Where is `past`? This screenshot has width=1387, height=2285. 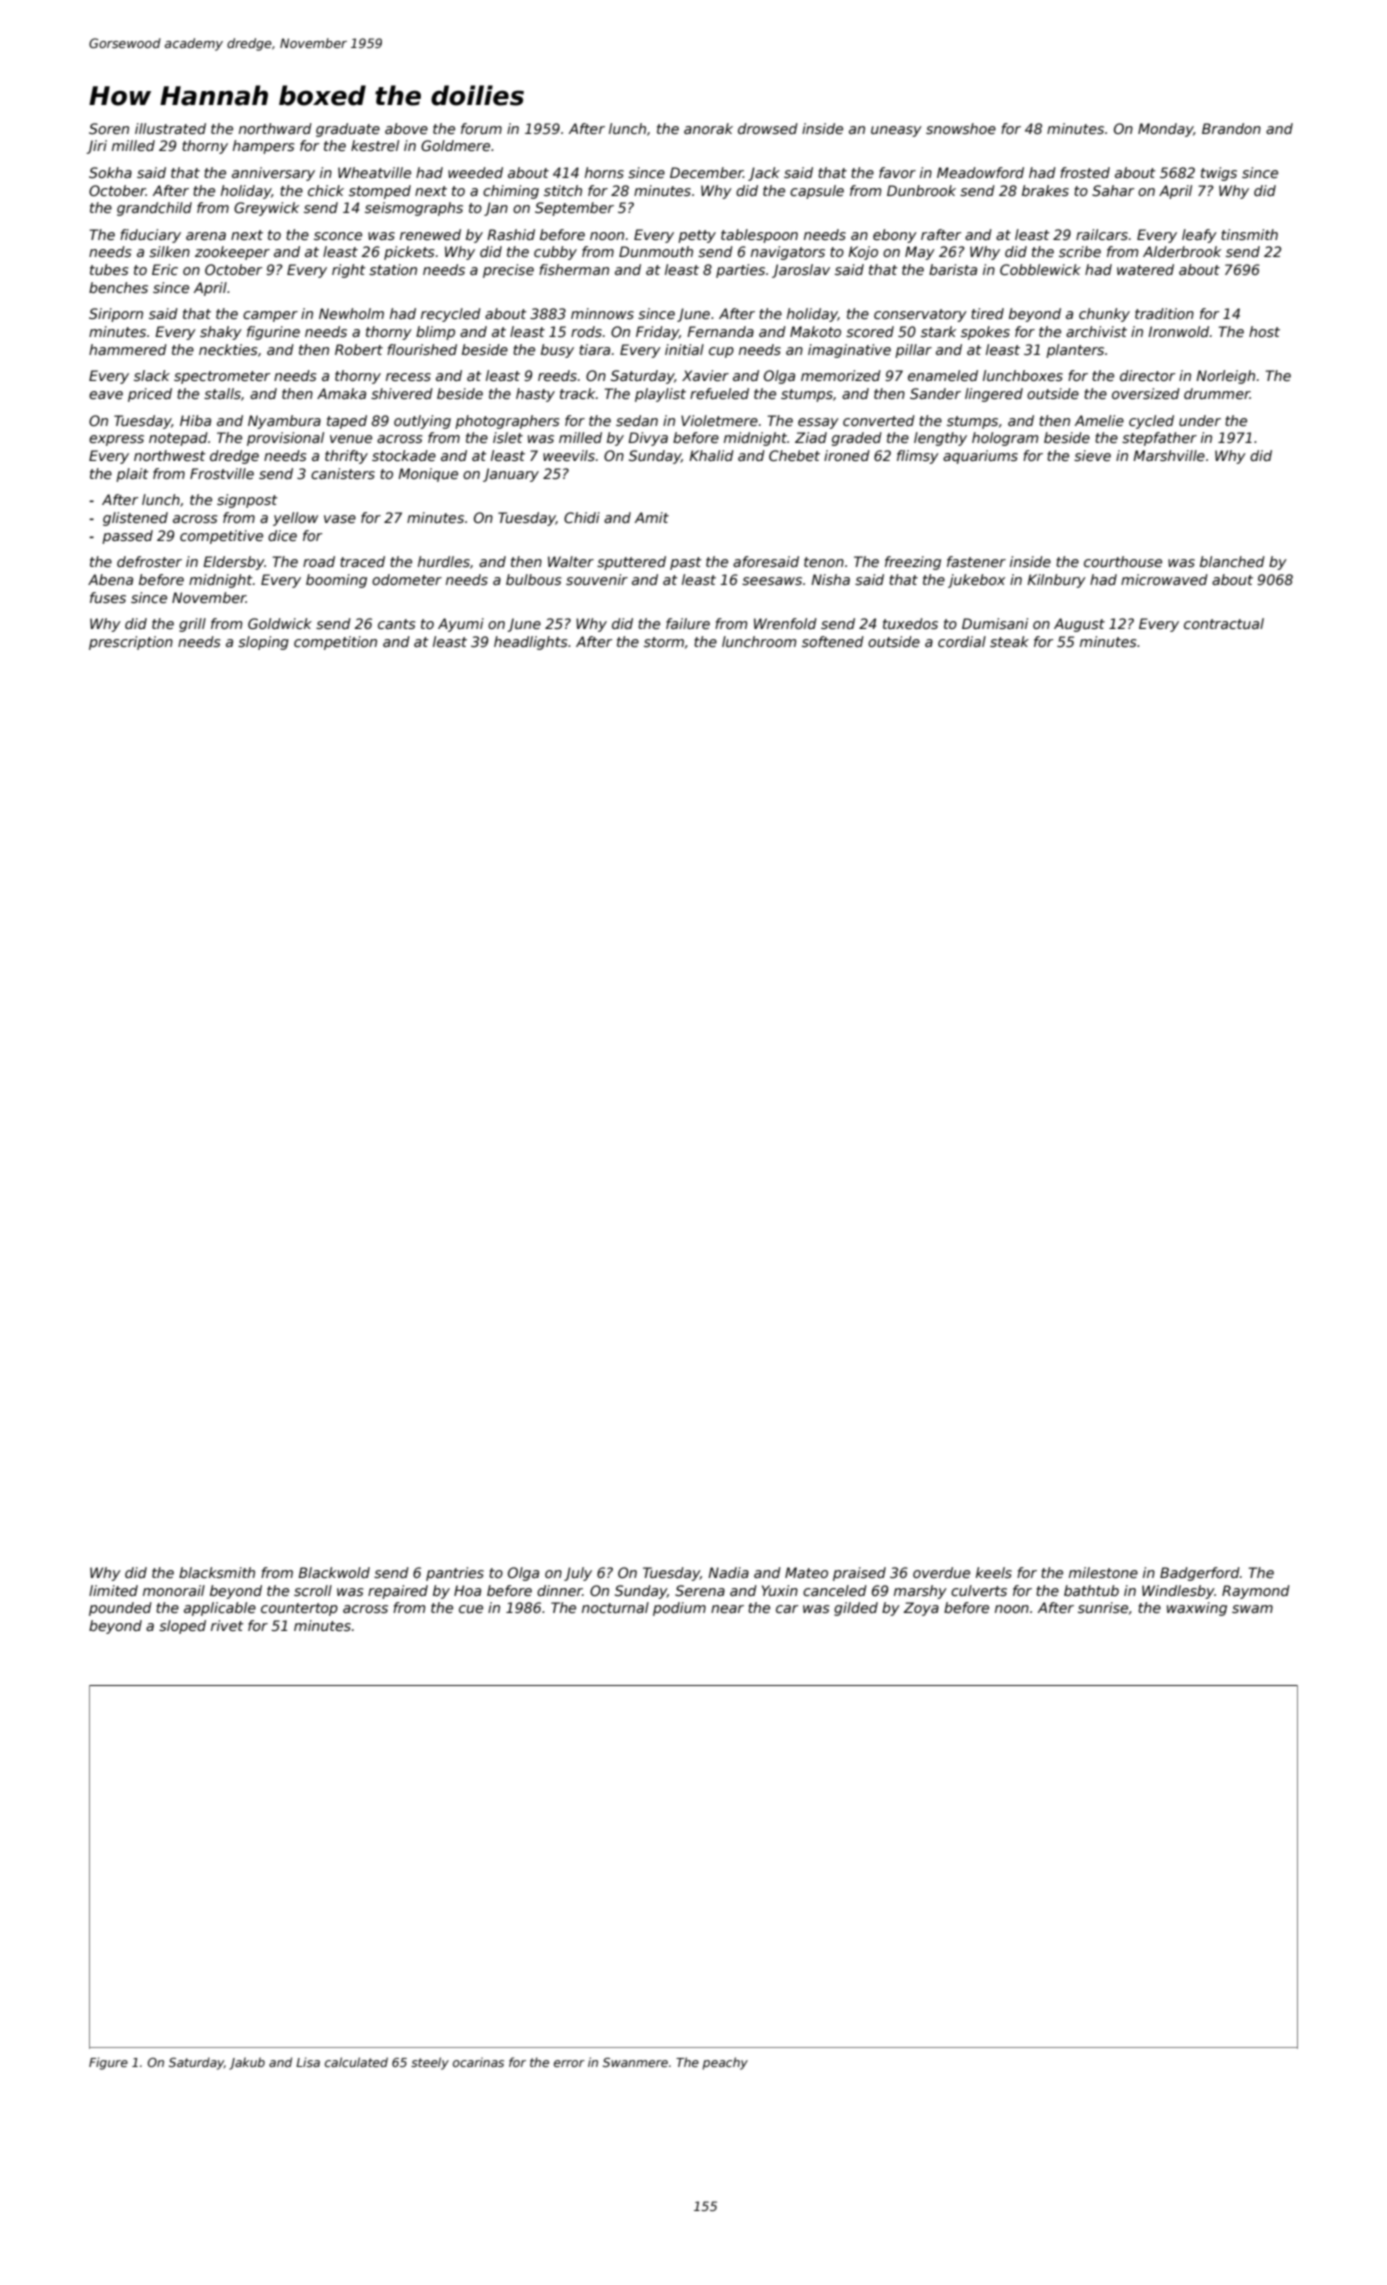
past is located at coordinates (685, 563).
